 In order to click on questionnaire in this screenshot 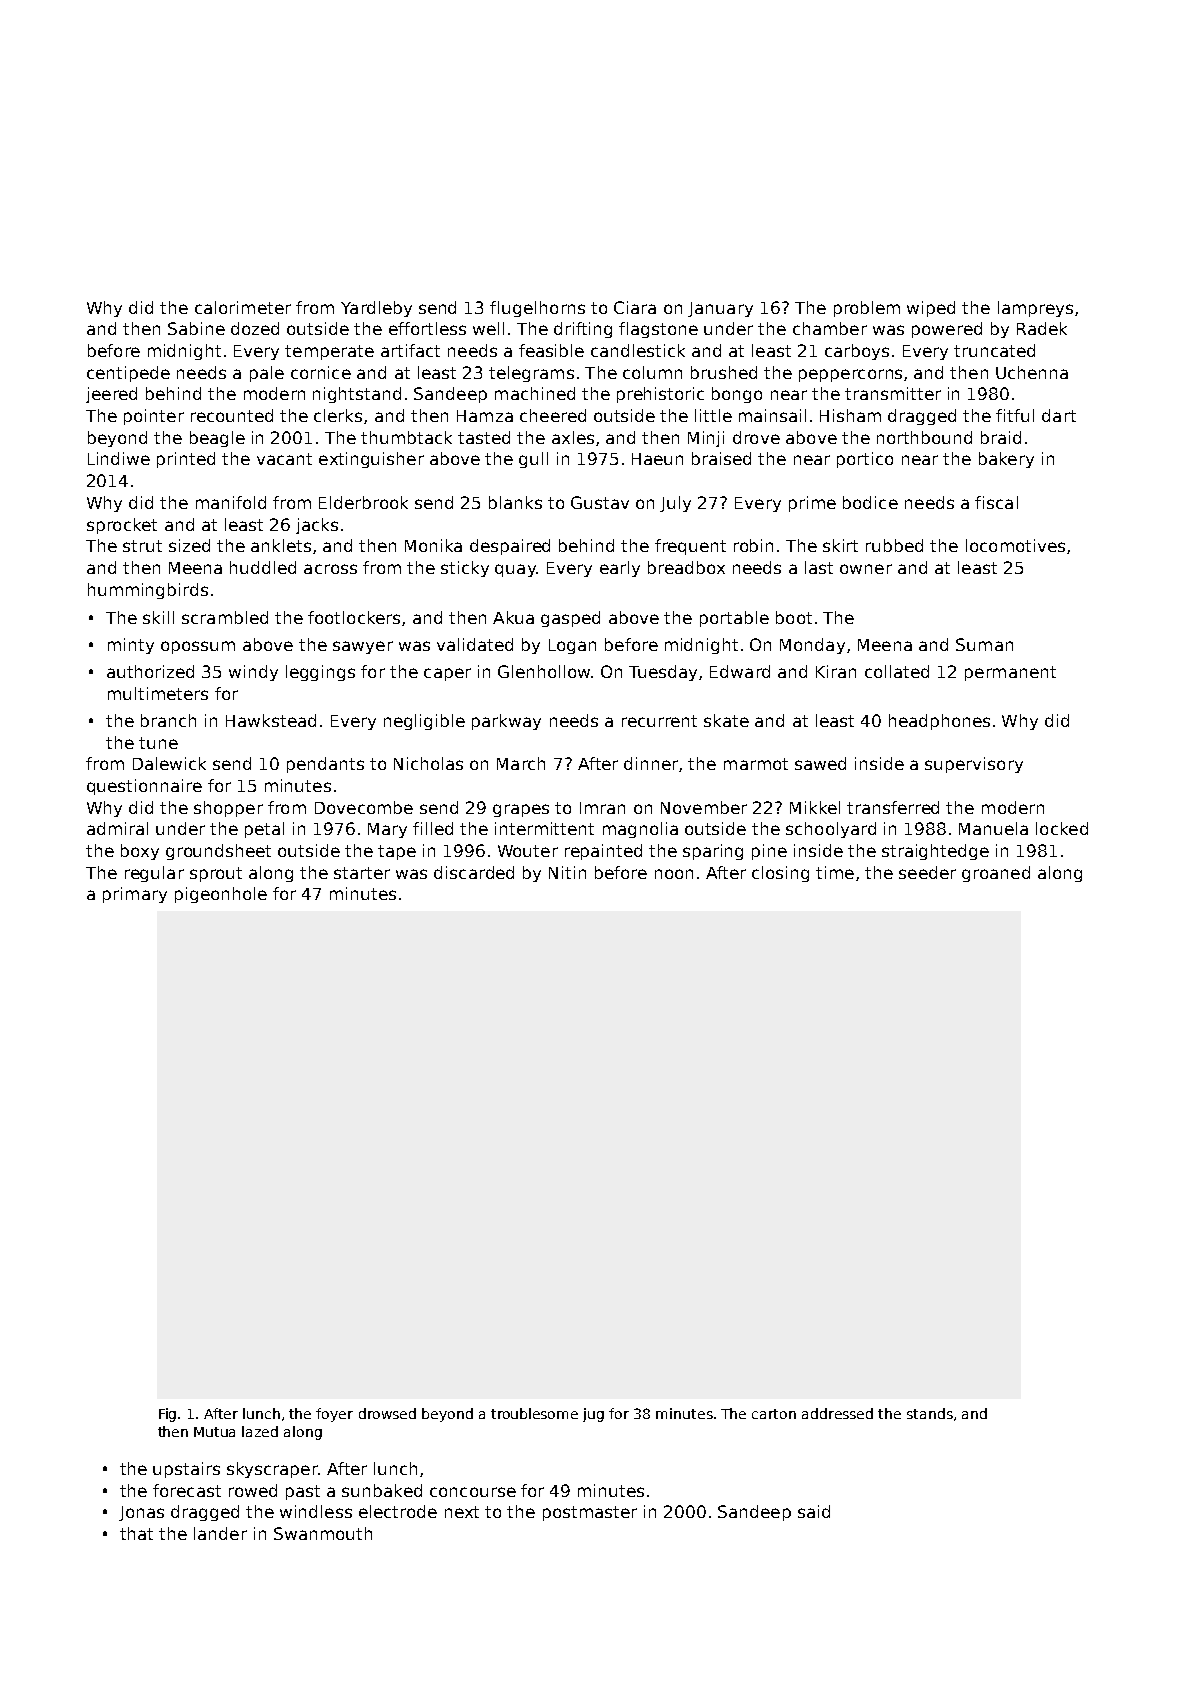, I will do `click(144, 787)`.
